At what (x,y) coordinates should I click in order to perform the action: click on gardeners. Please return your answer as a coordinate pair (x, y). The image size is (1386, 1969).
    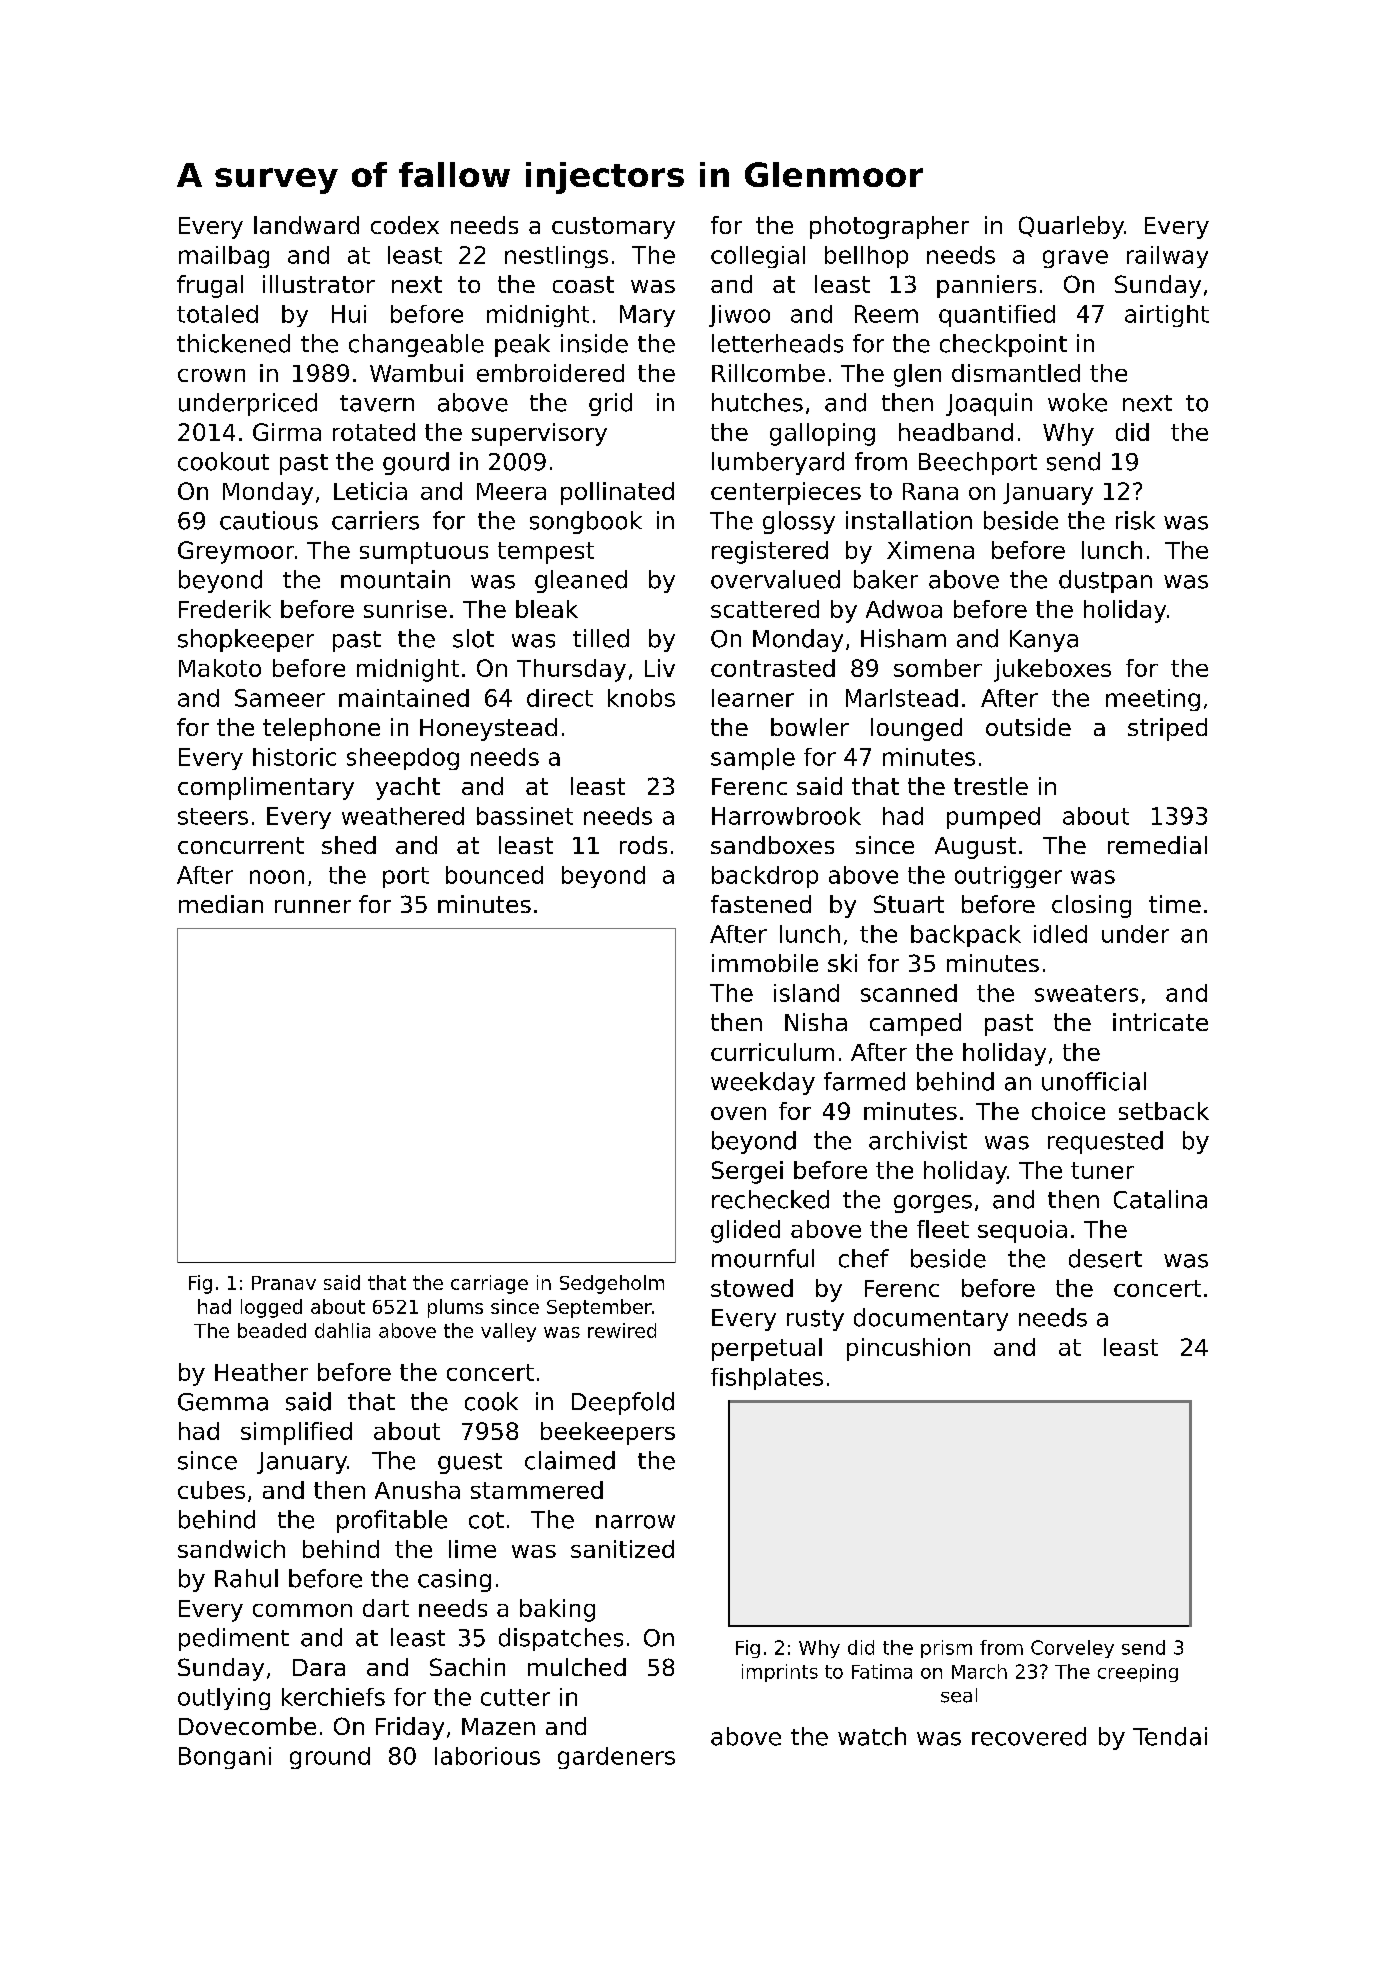
    Looking at the image, I should click on (616, 1758).
